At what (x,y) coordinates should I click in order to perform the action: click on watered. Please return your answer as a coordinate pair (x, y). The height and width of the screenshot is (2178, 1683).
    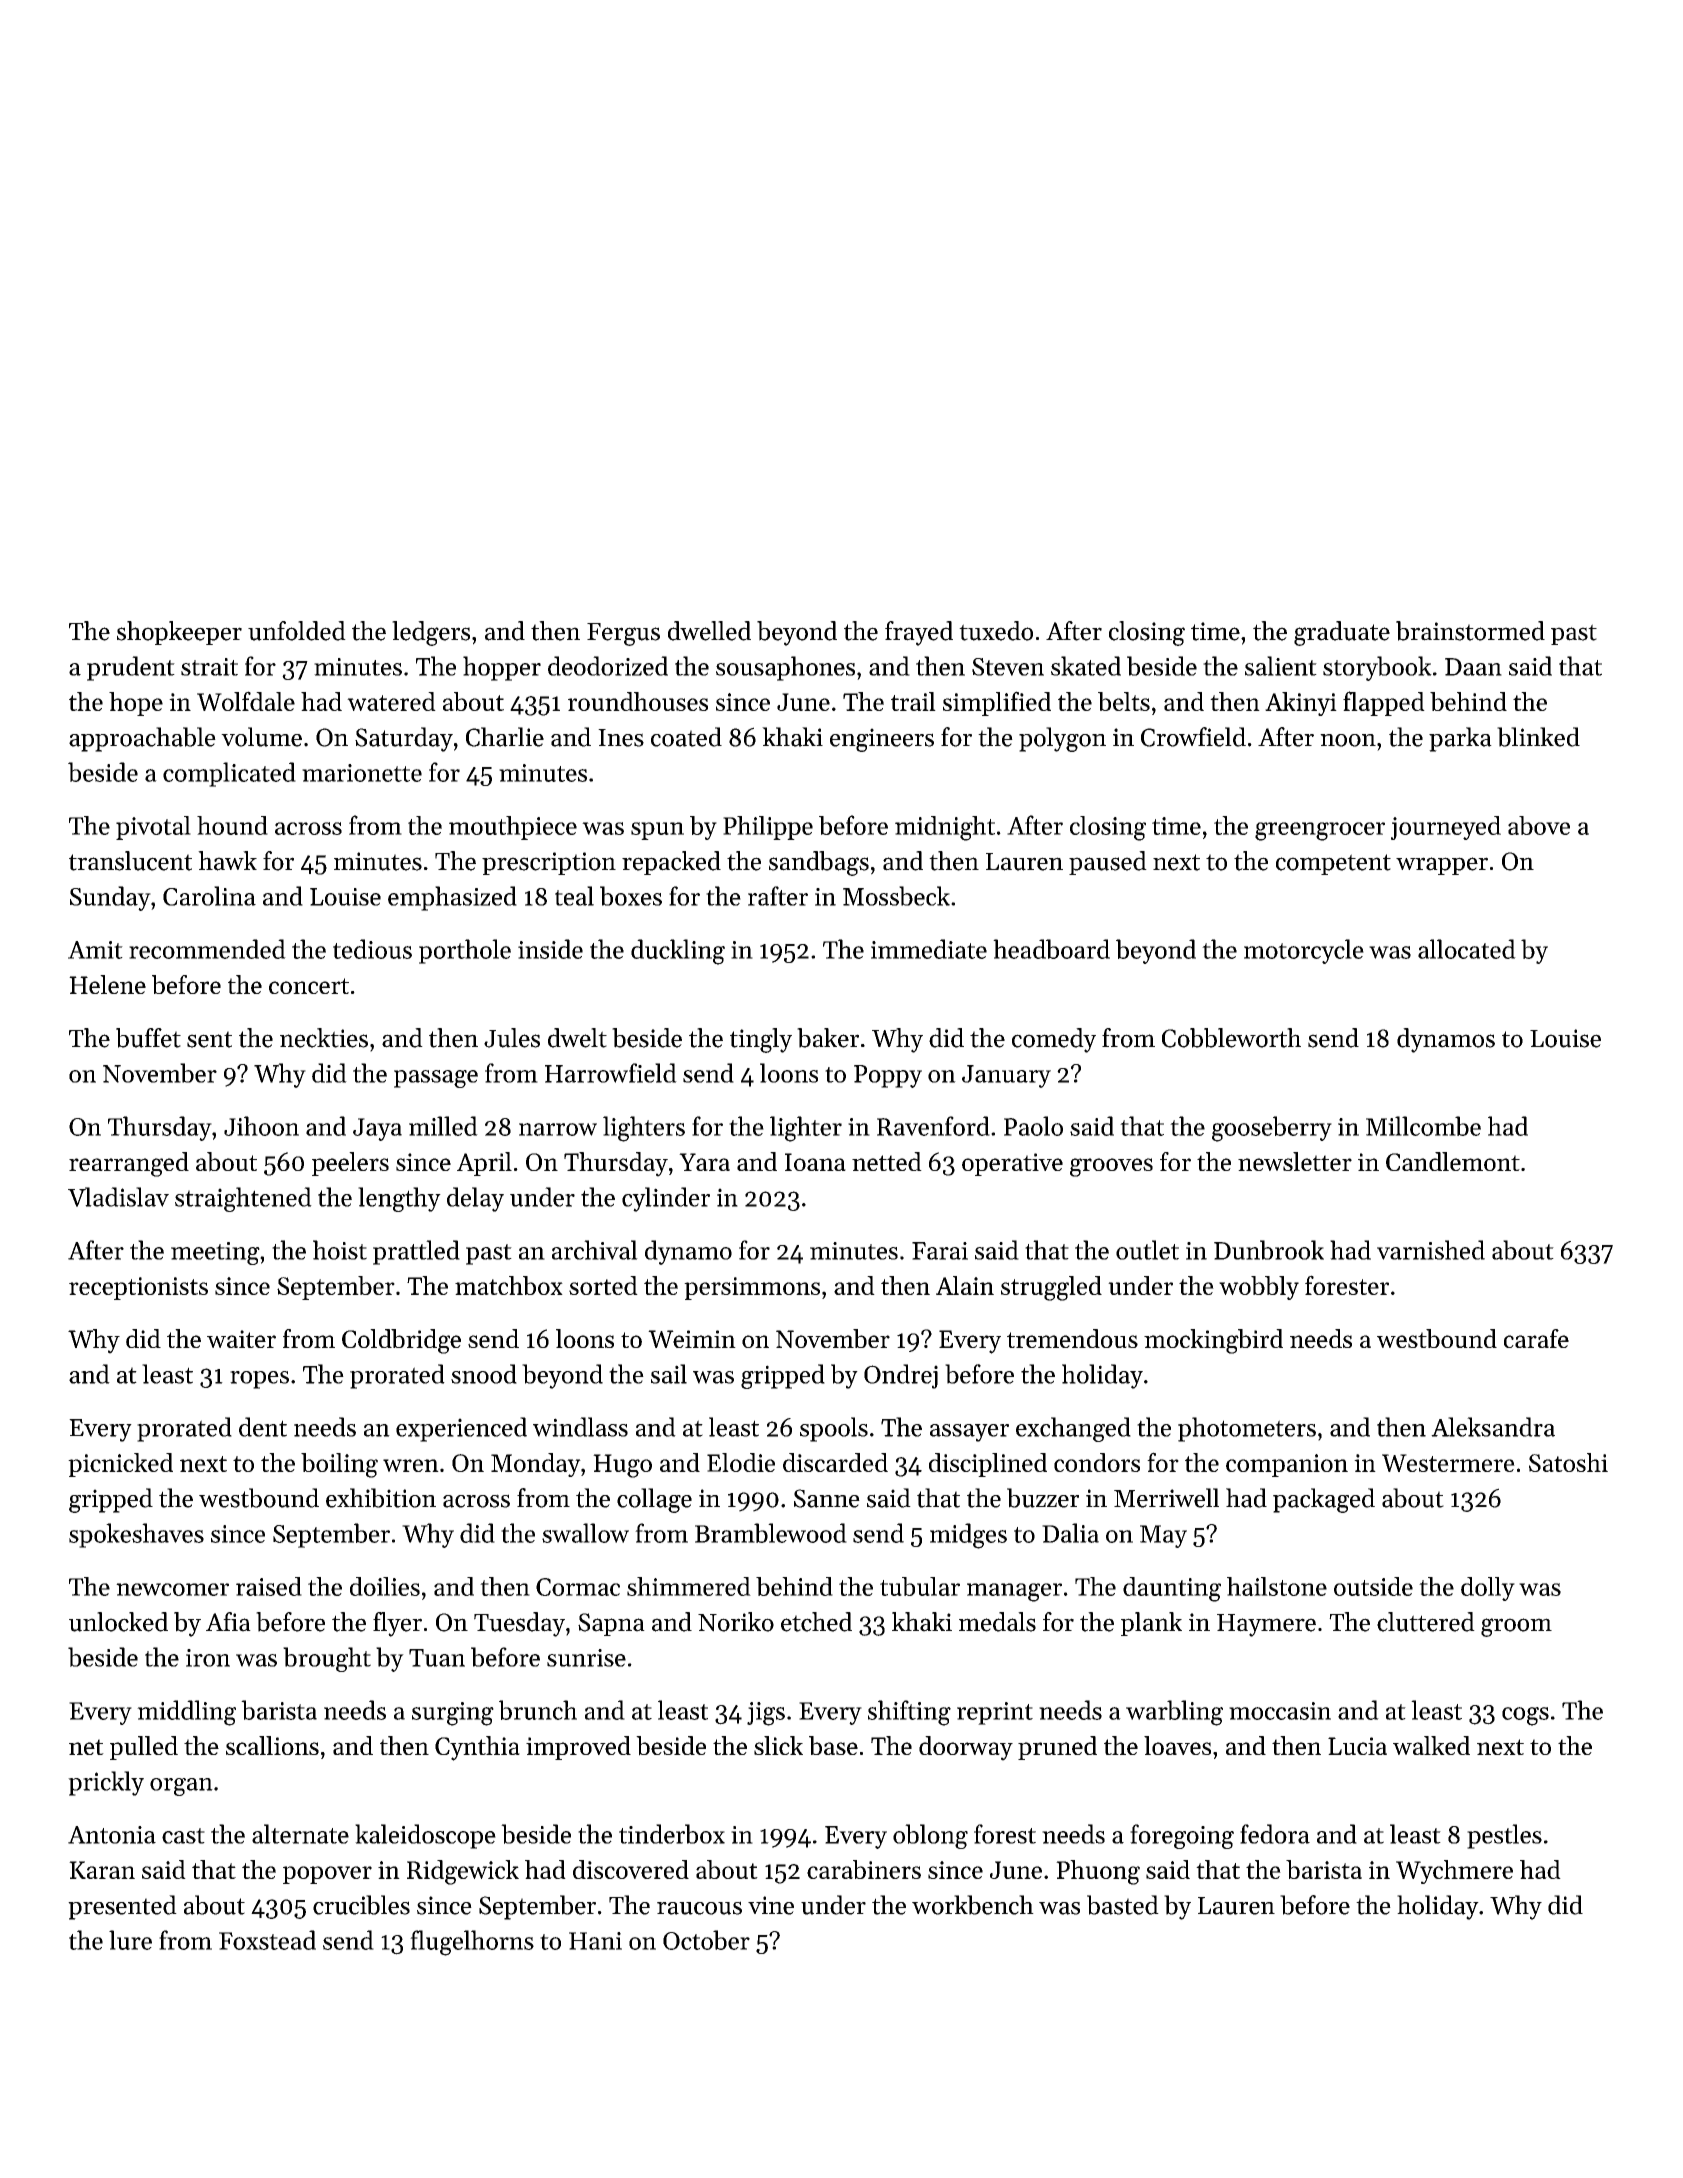
    Looking at the image, I should click on (391, 701).
